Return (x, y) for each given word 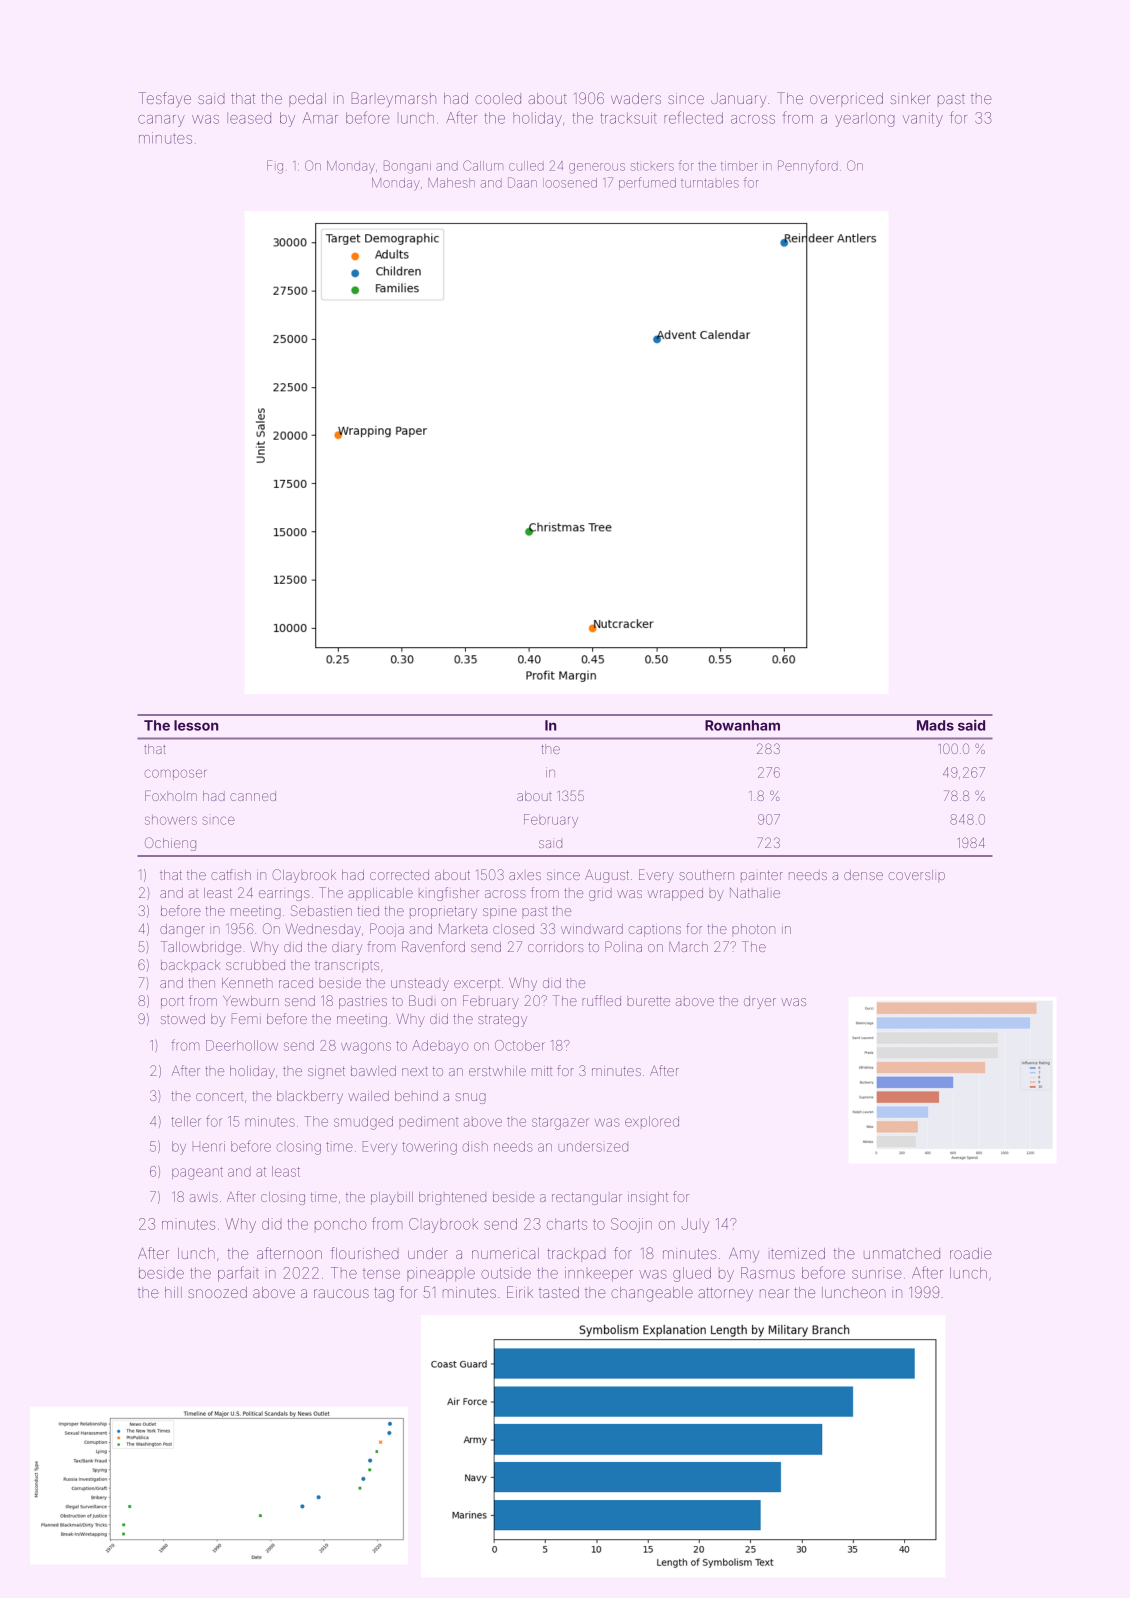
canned (253, 796)
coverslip (917, 876)
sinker (910, 98)
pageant (197, 1173)
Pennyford (808, 167)
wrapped (675, 894)
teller (186, 1121)
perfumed (647, 183)
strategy (502, 1020)
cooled (498, 98)
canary (161, 121)
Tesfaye (165, 99)
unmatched (902, 1253)
